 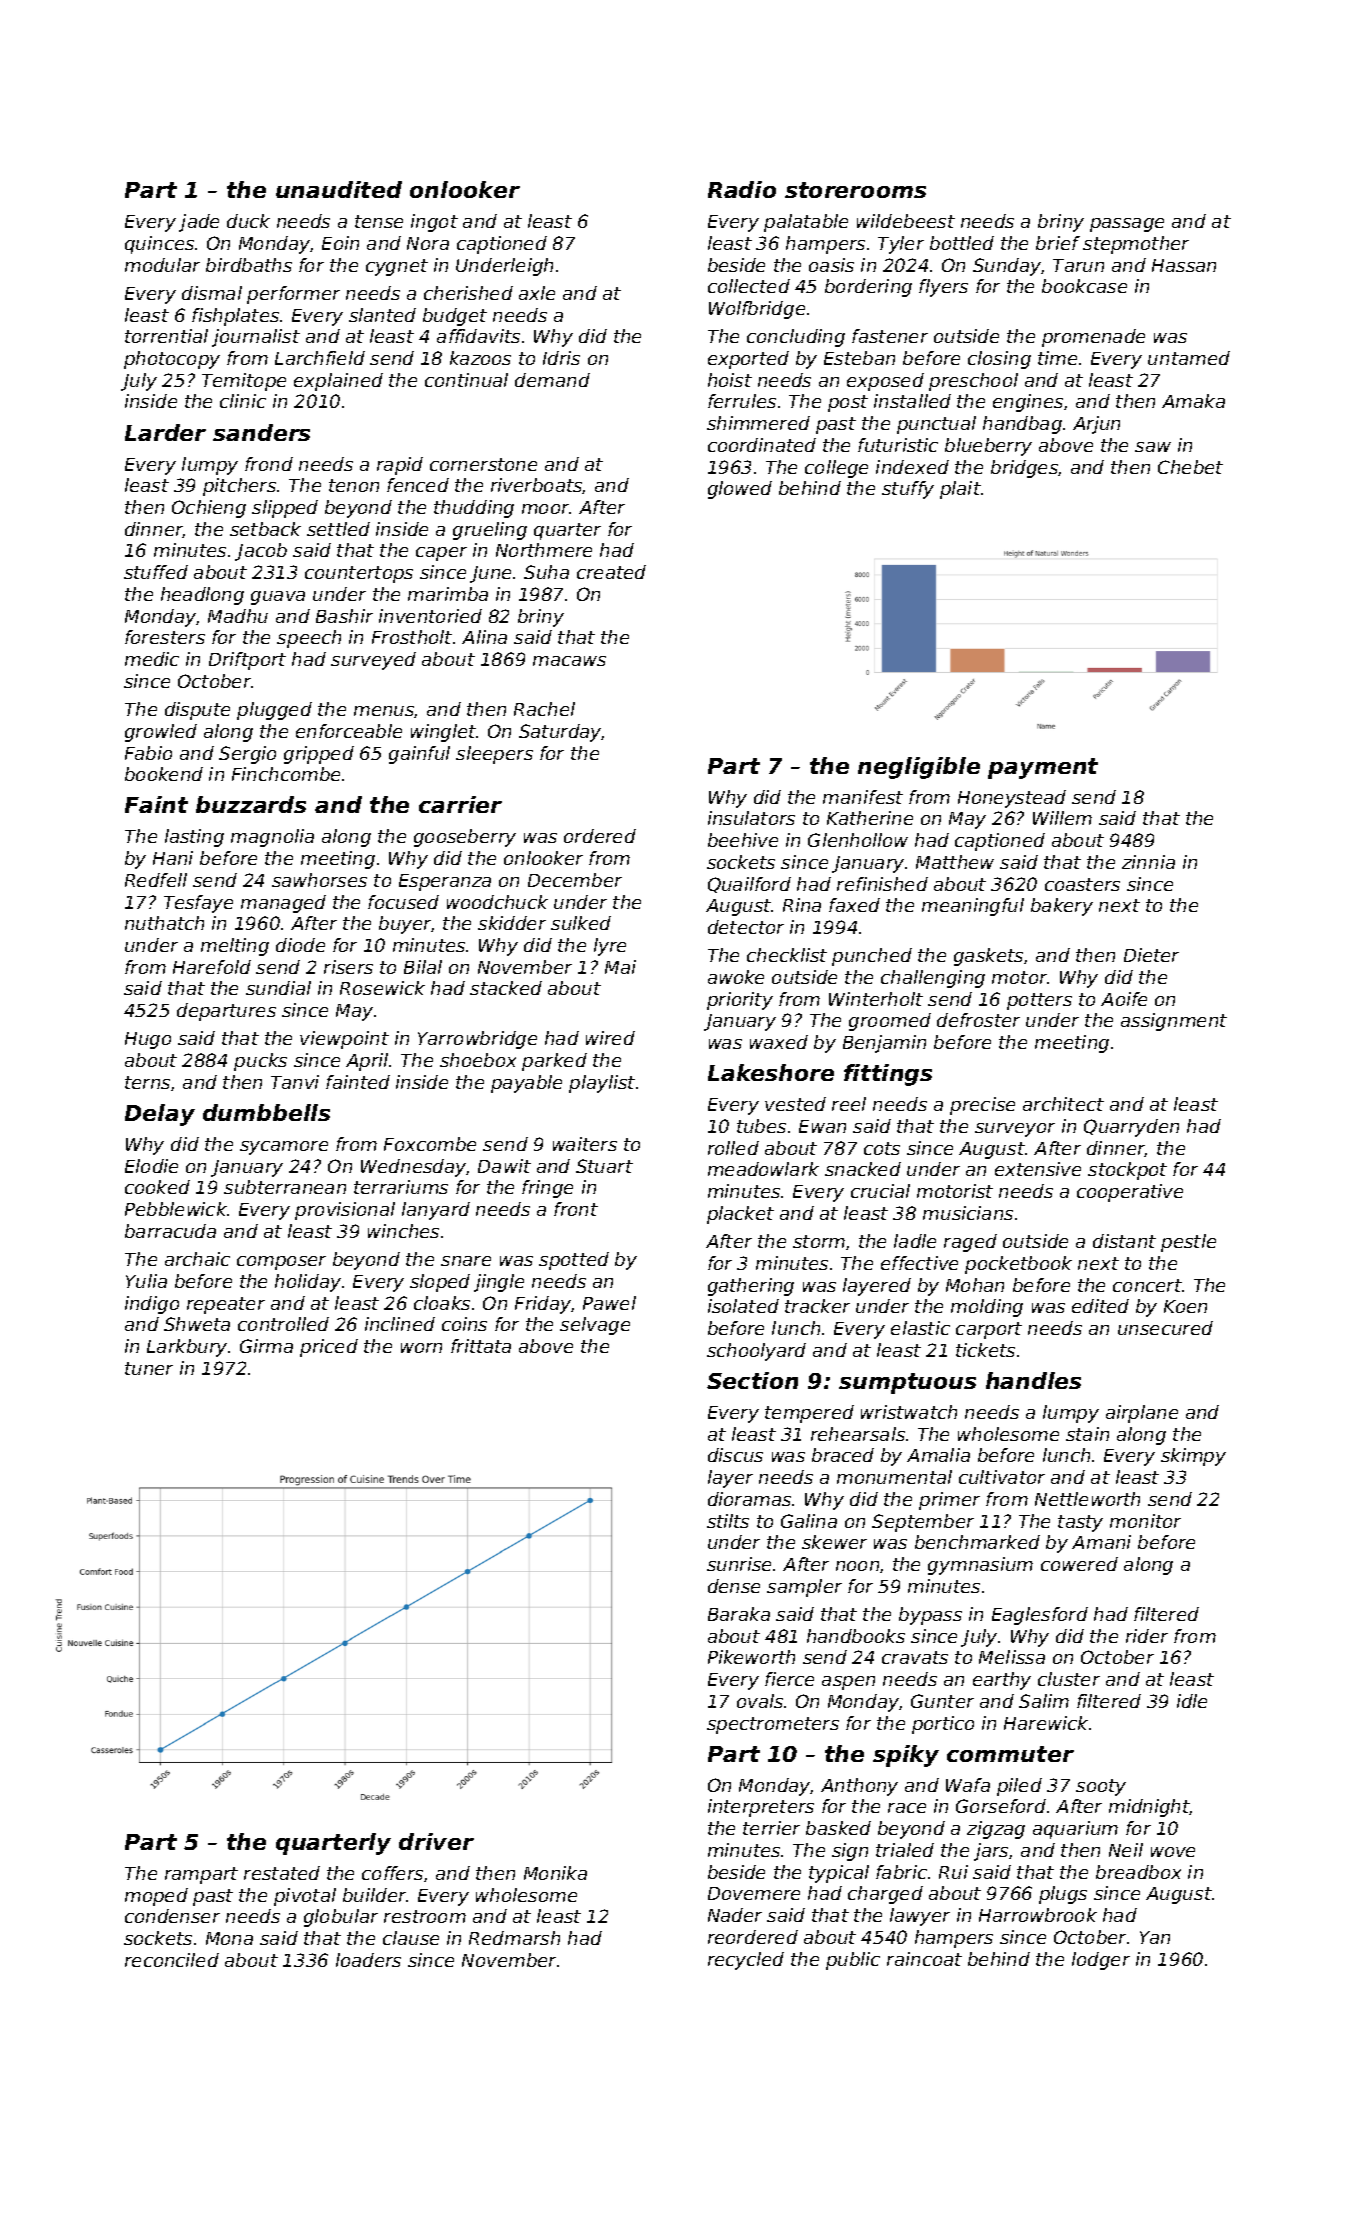 I want to click on torrential, so click(x=166, y=336).
